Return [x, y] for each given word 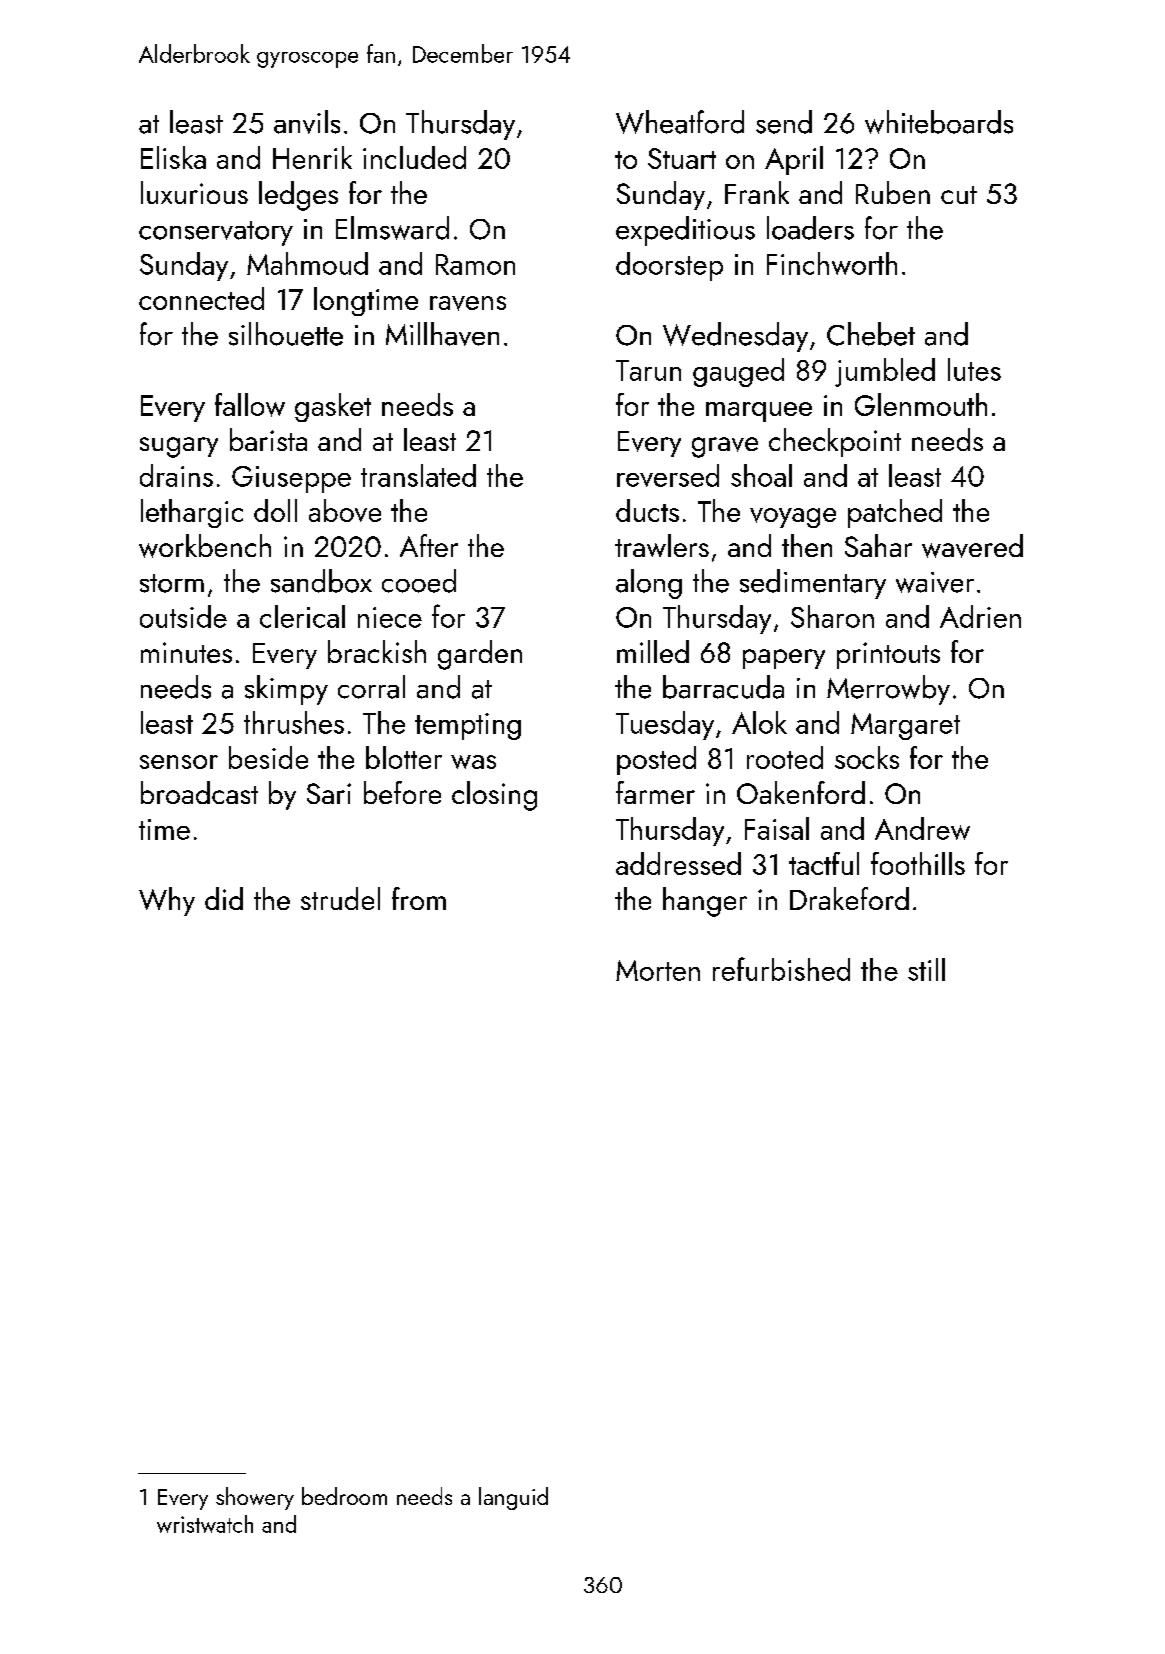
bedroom [344, 1496]
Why [167, 901]
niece [390, 617]
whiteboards [939, 122]
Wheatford [680, 122]
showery [255, 1498]
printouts [888, 655]
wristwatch [205, 1524]
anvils [307, 122]
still [926, 969]
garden [480, 655]
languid [513, 1498]
